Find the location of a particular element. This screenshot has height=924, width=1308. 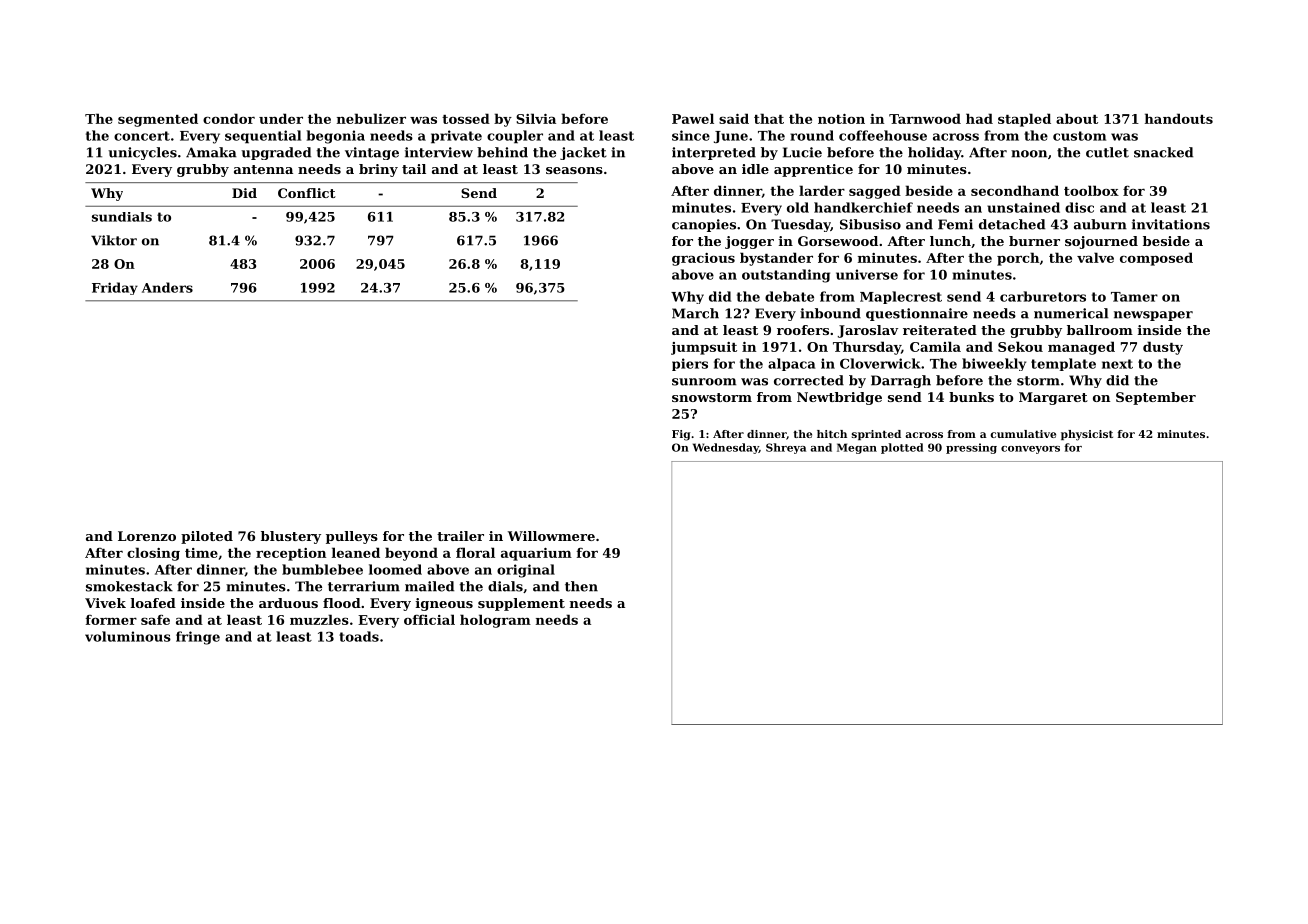

carburetors is located at coordinates (1043, 296).
